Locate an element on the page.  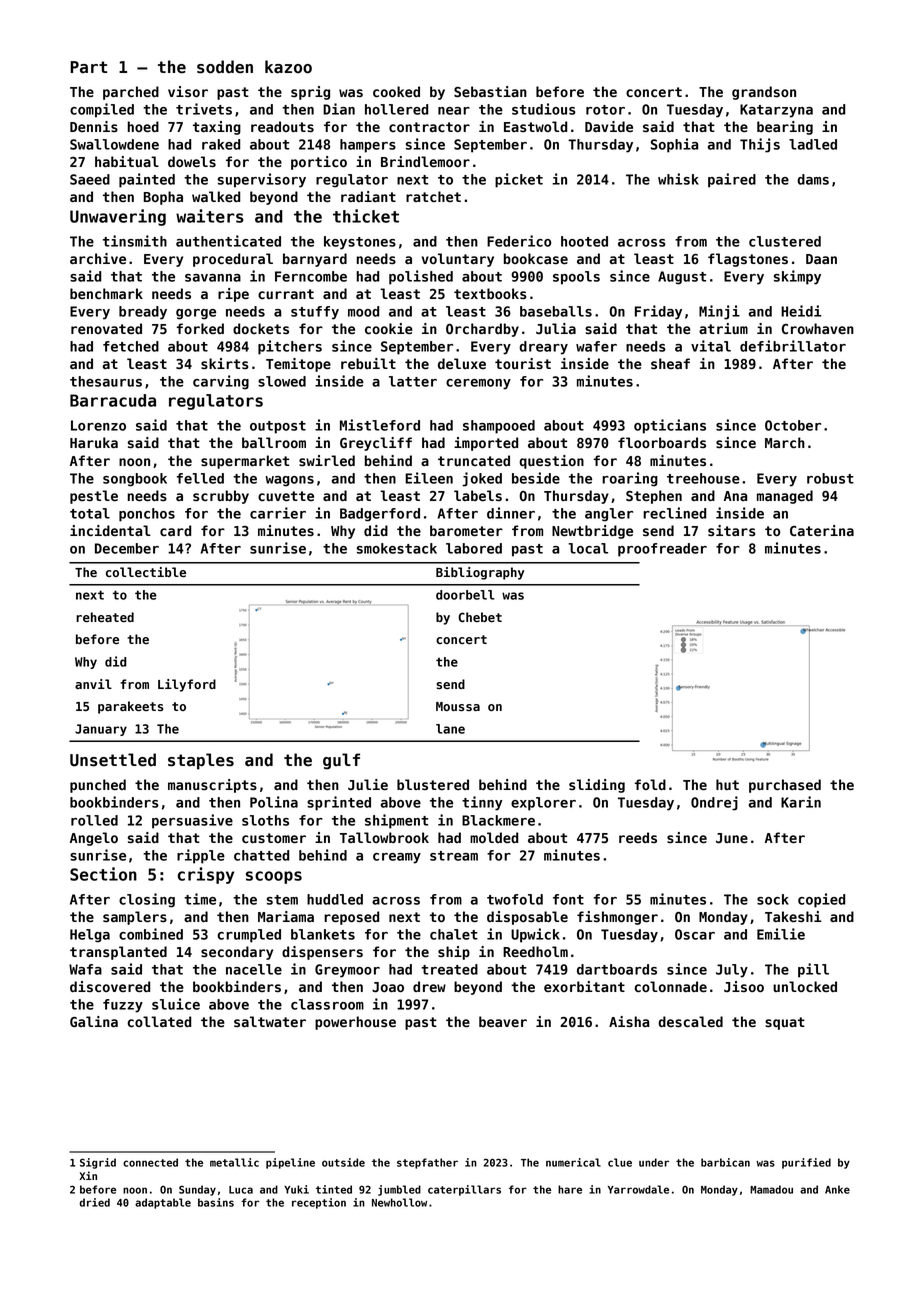
Caterina is located at coordinates (822, 530).
